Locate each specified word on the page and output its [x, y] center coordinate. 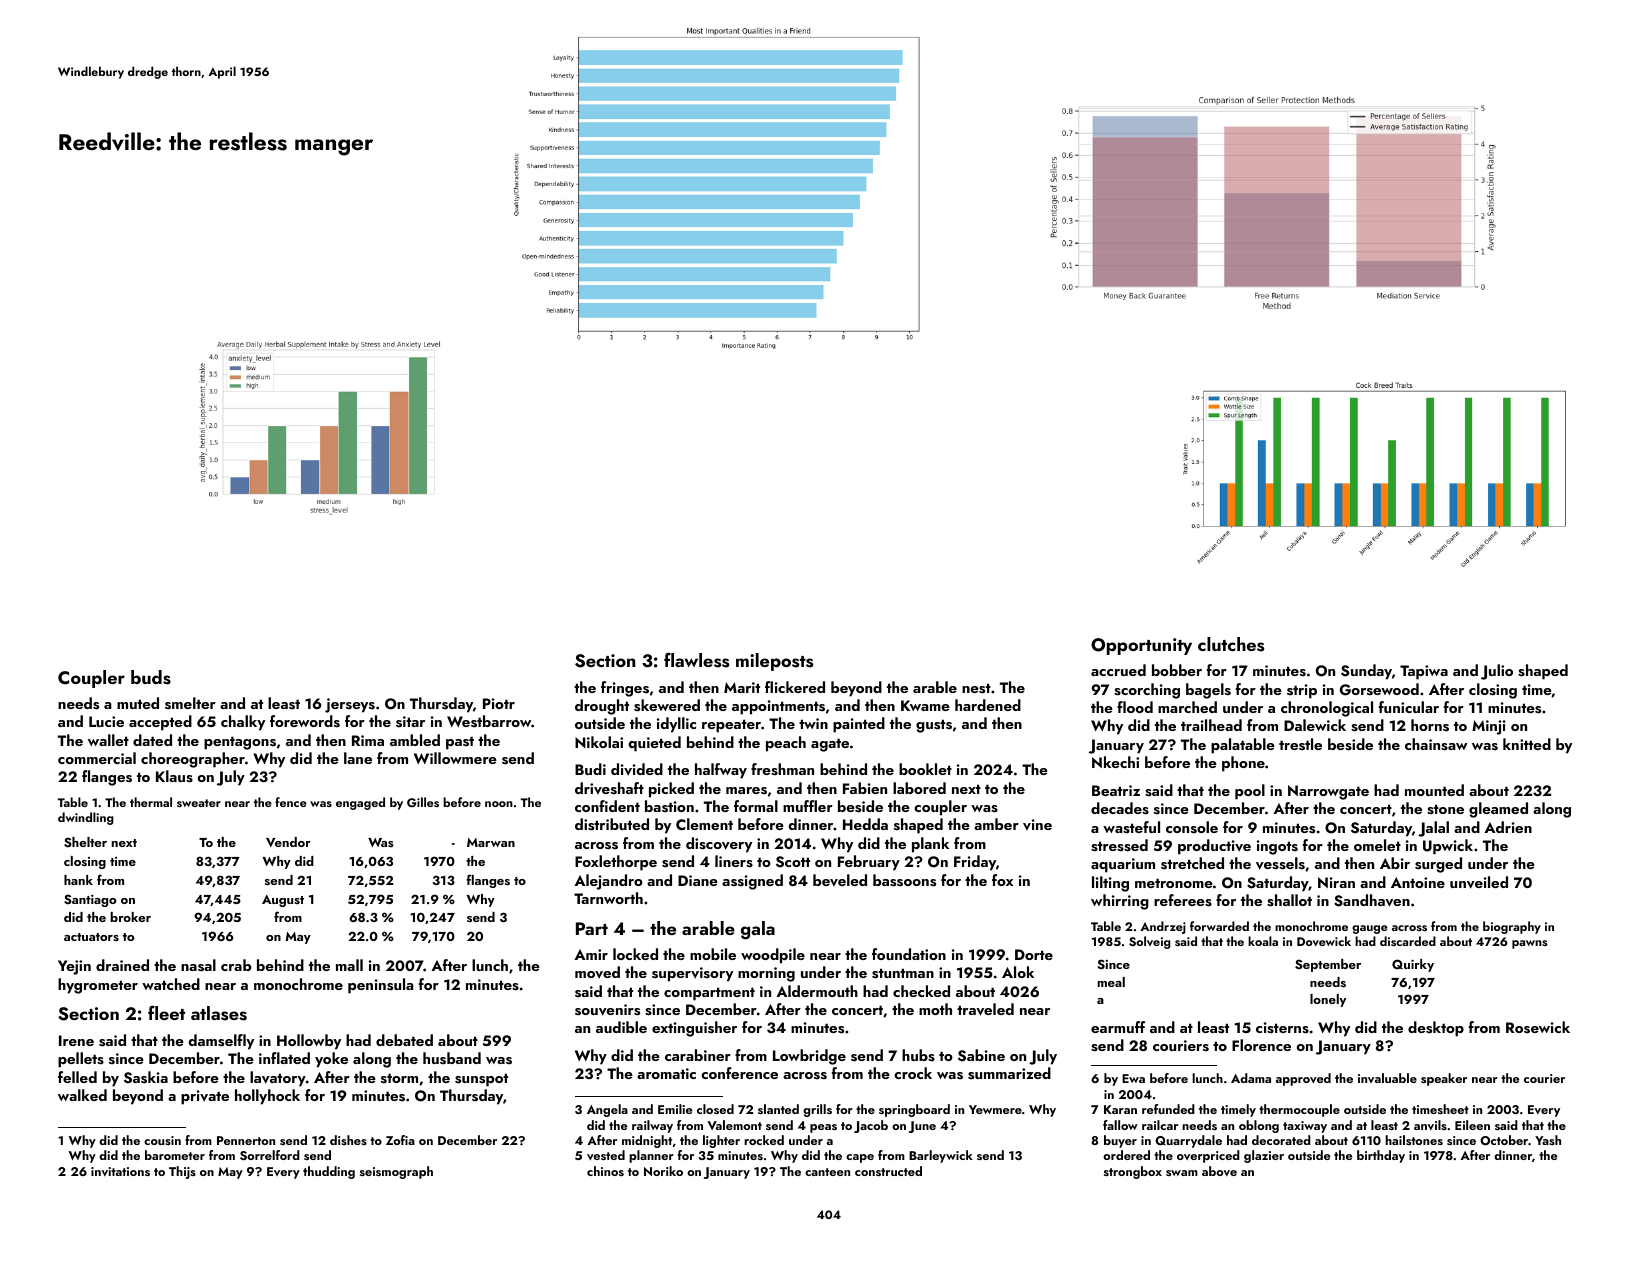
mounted [1434, 790]
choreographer [193, 760]
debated [404, 1040]
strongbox [1133, 1172]
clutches [1231, 644]
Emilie [675, 1109]
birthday [1381, 1156]
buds [151, 677]
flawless [696, 660]
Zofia [400, 1140]
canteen [827, 1172]
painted [859, 725]
